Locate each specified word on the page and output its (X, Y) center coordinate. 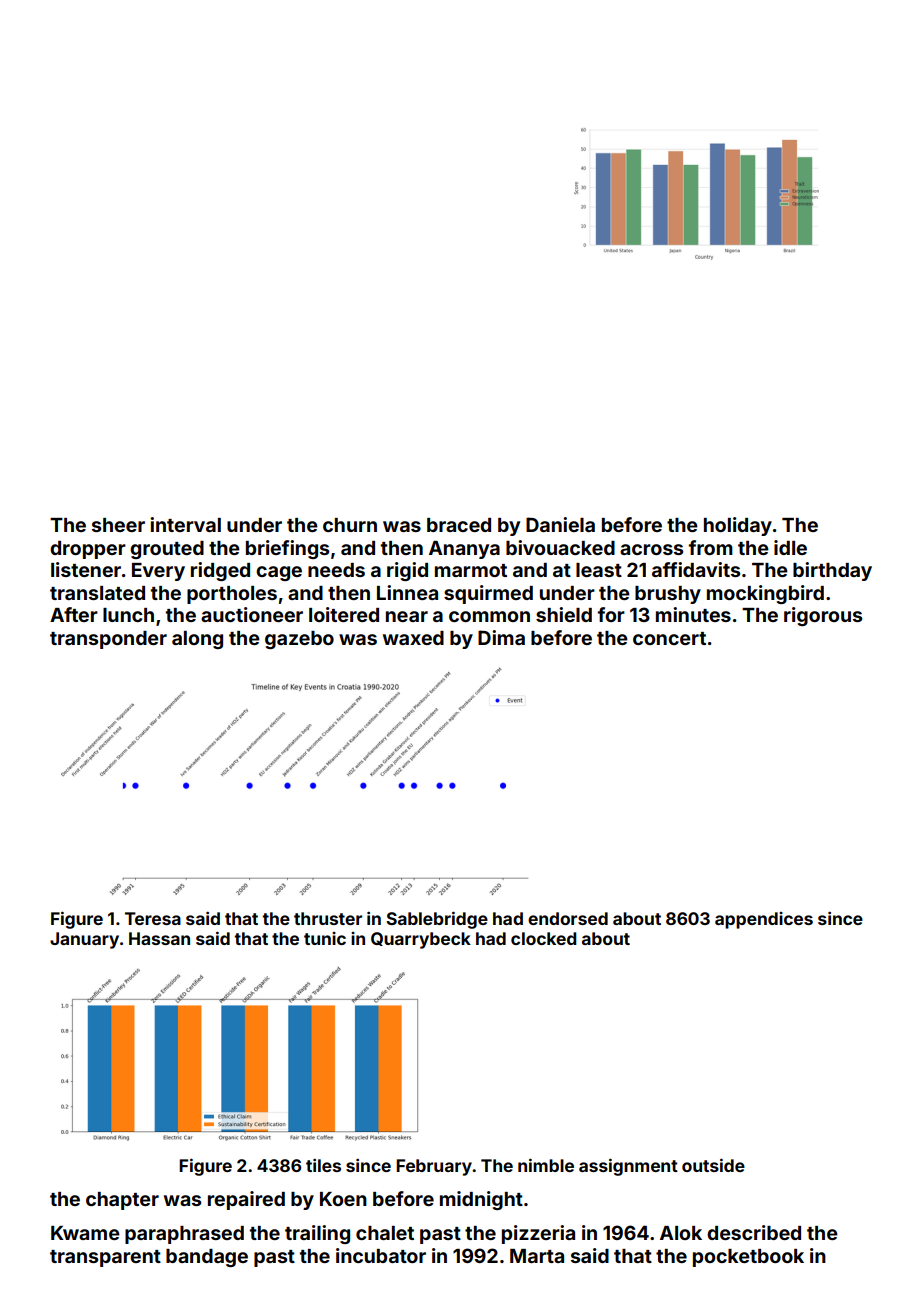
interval (185, 524)
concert (669, 638)
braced (459, 525)
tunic (325, 938)
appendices (764, 920)
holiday (738, 526)
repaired (246, 1200)
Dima (501, 637)
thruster (328, 918)
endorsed (568, 918)
